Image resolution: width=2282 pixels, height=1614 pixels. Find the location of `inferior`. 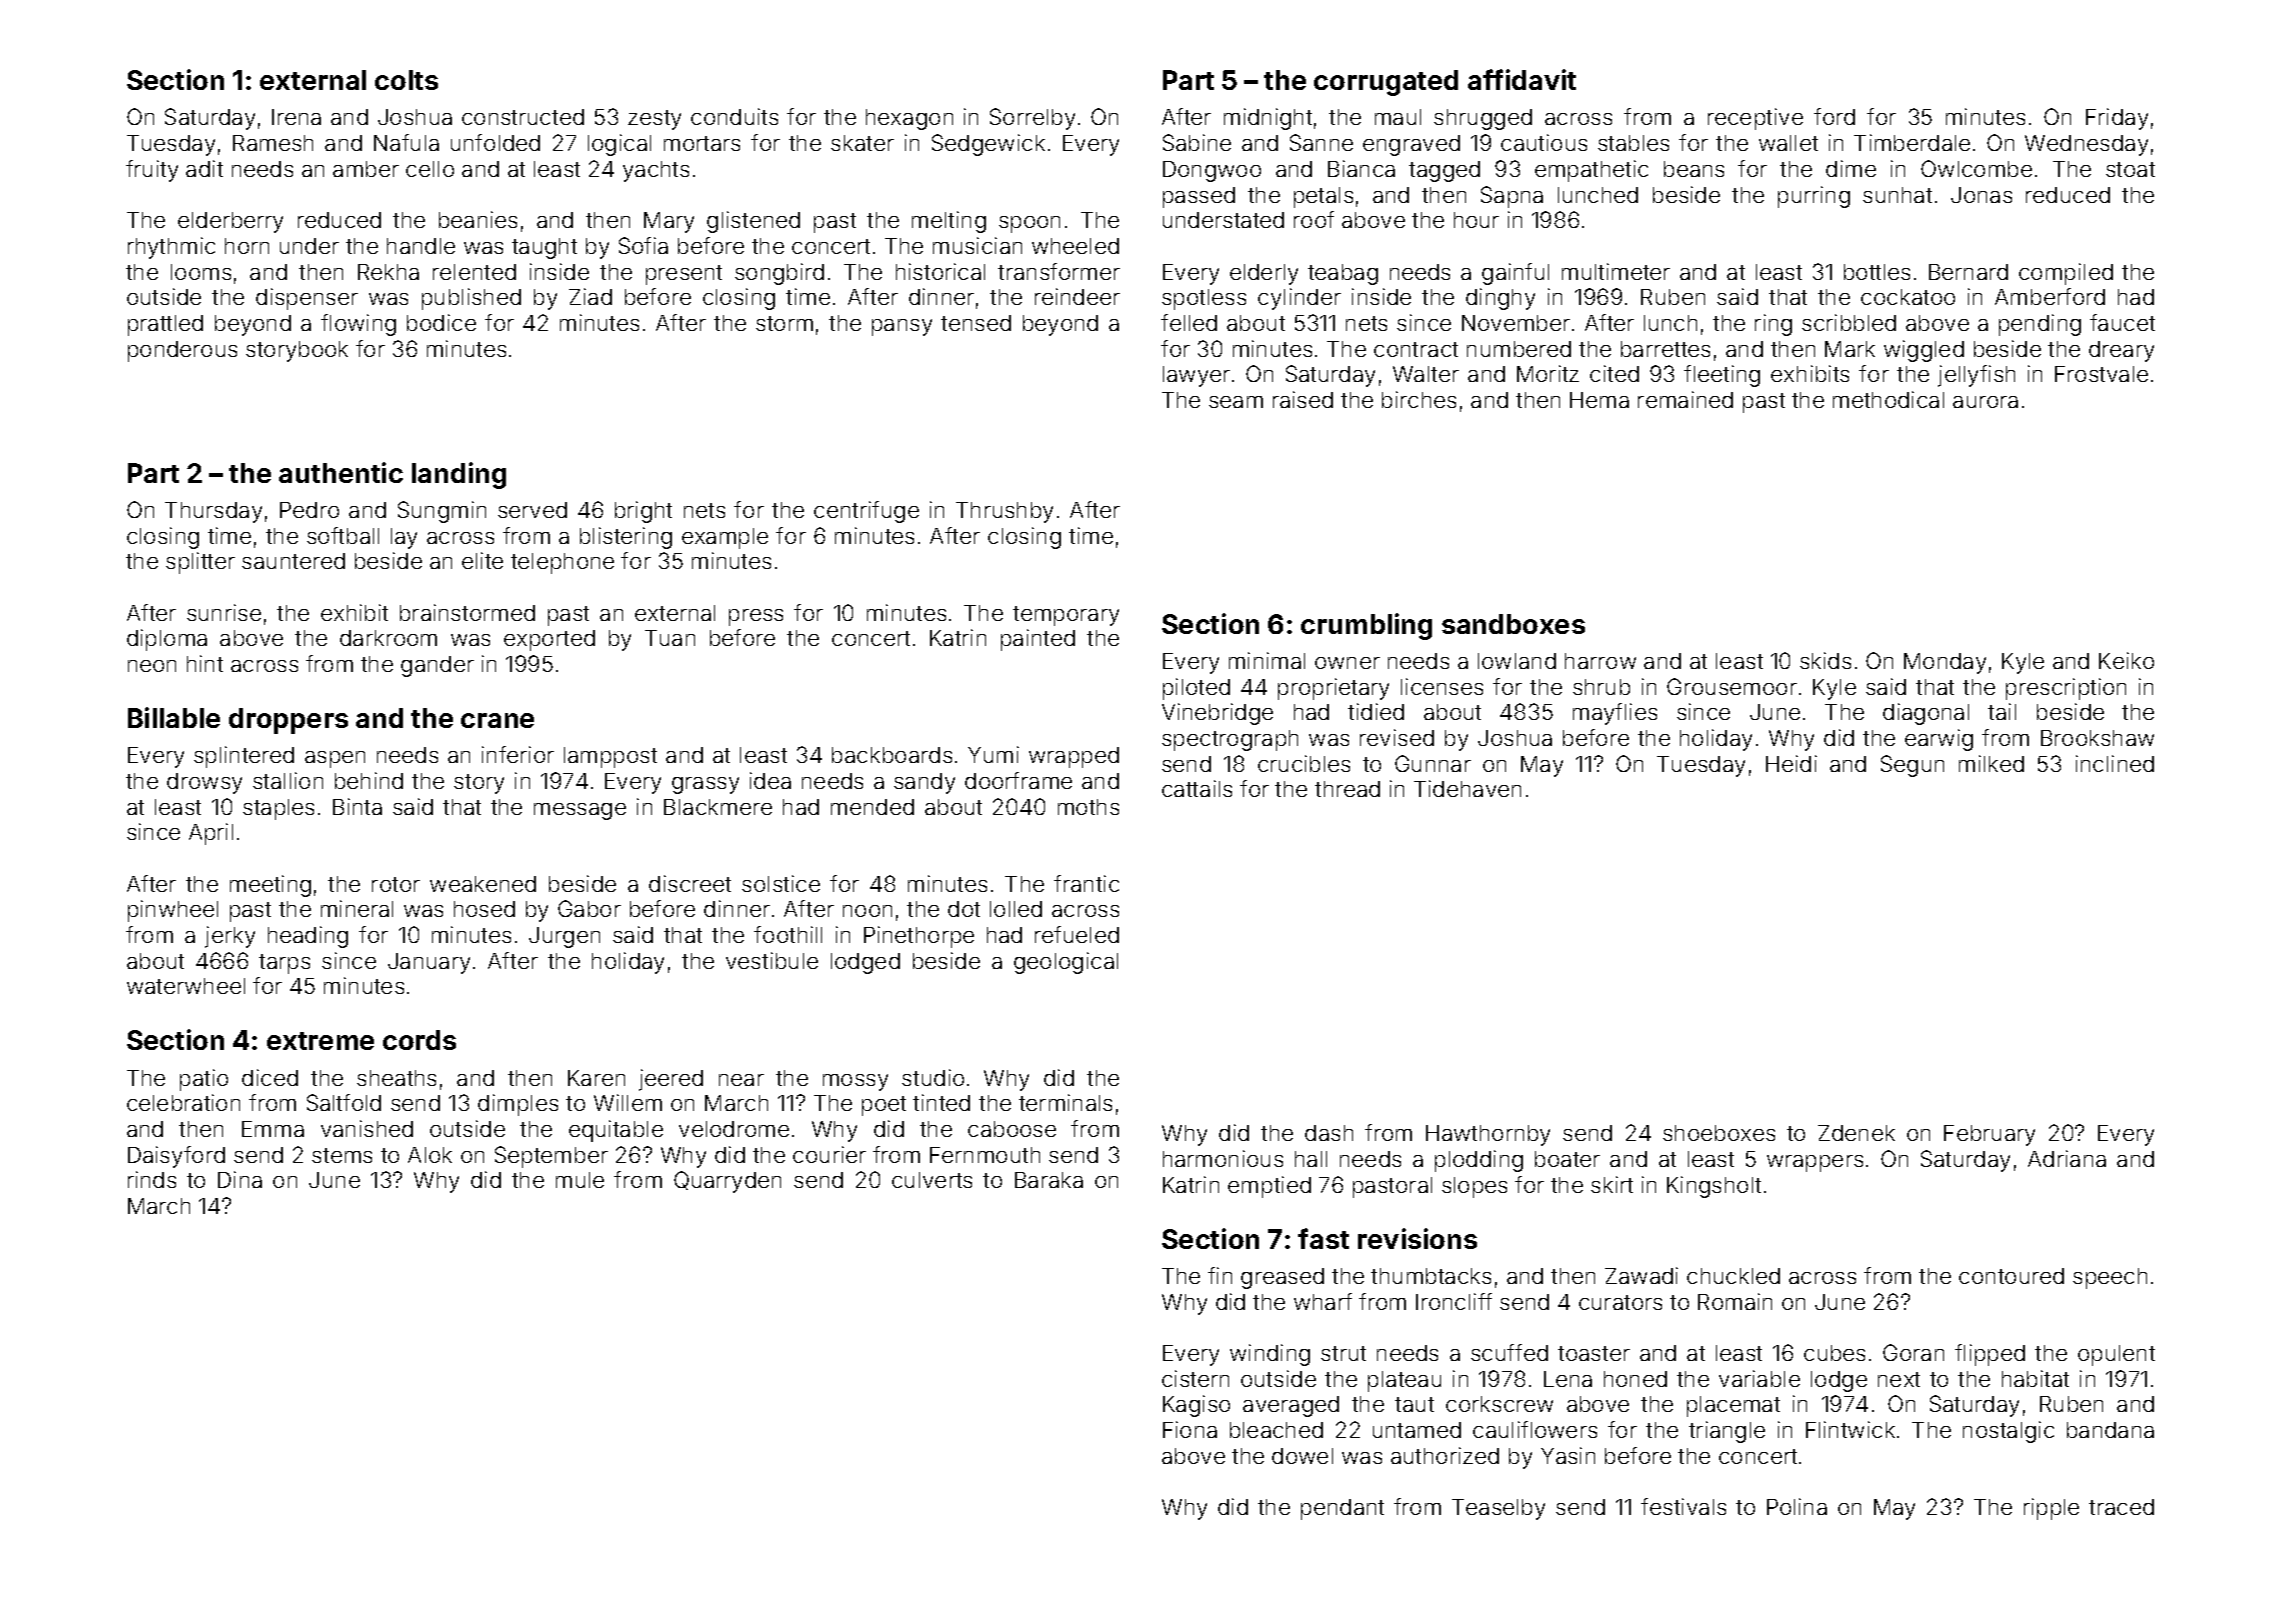

inferior is located at coordinates (518, 754).
